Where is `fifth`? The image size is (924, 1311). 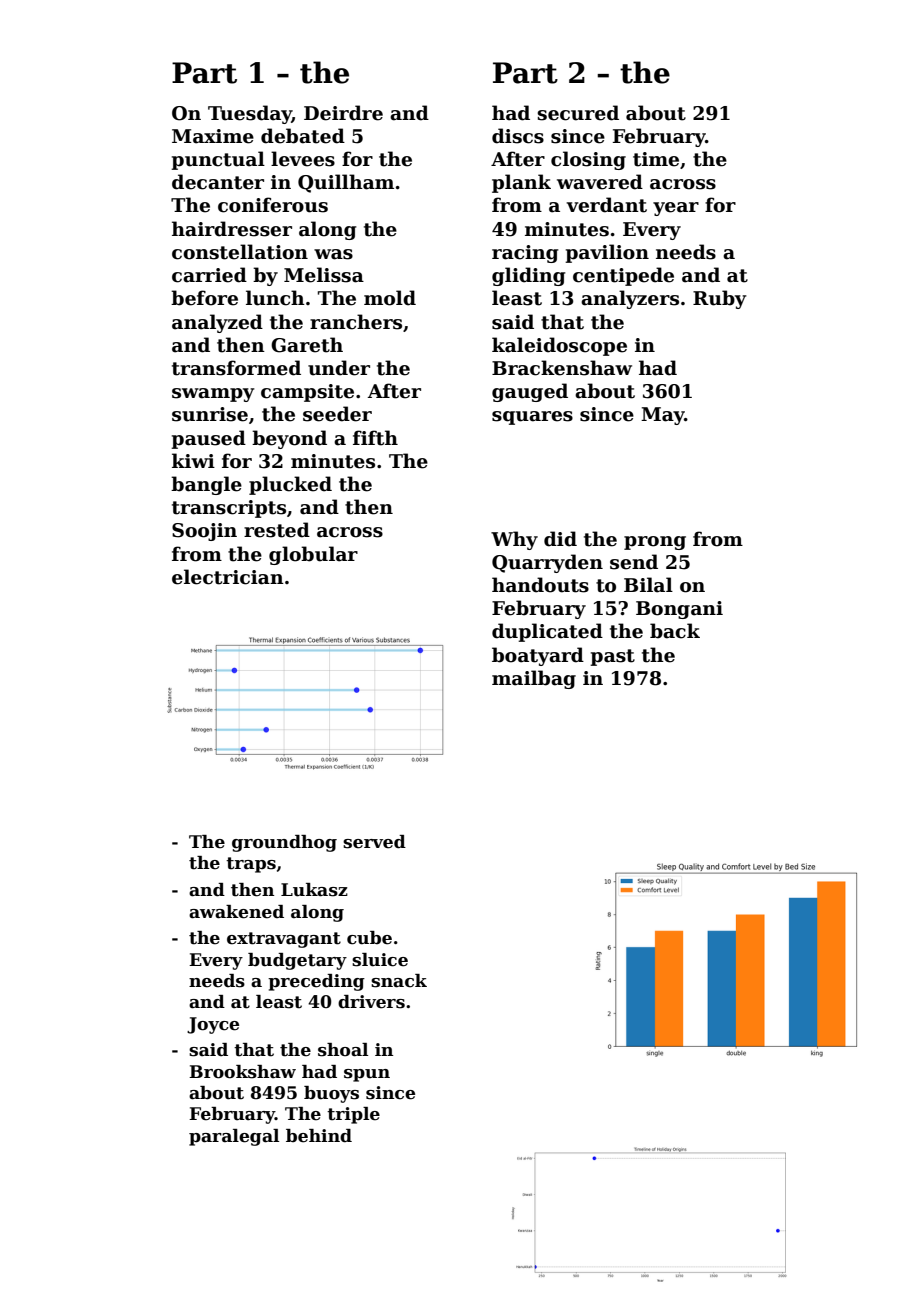 fifth is located at coordinates (375, 438).
